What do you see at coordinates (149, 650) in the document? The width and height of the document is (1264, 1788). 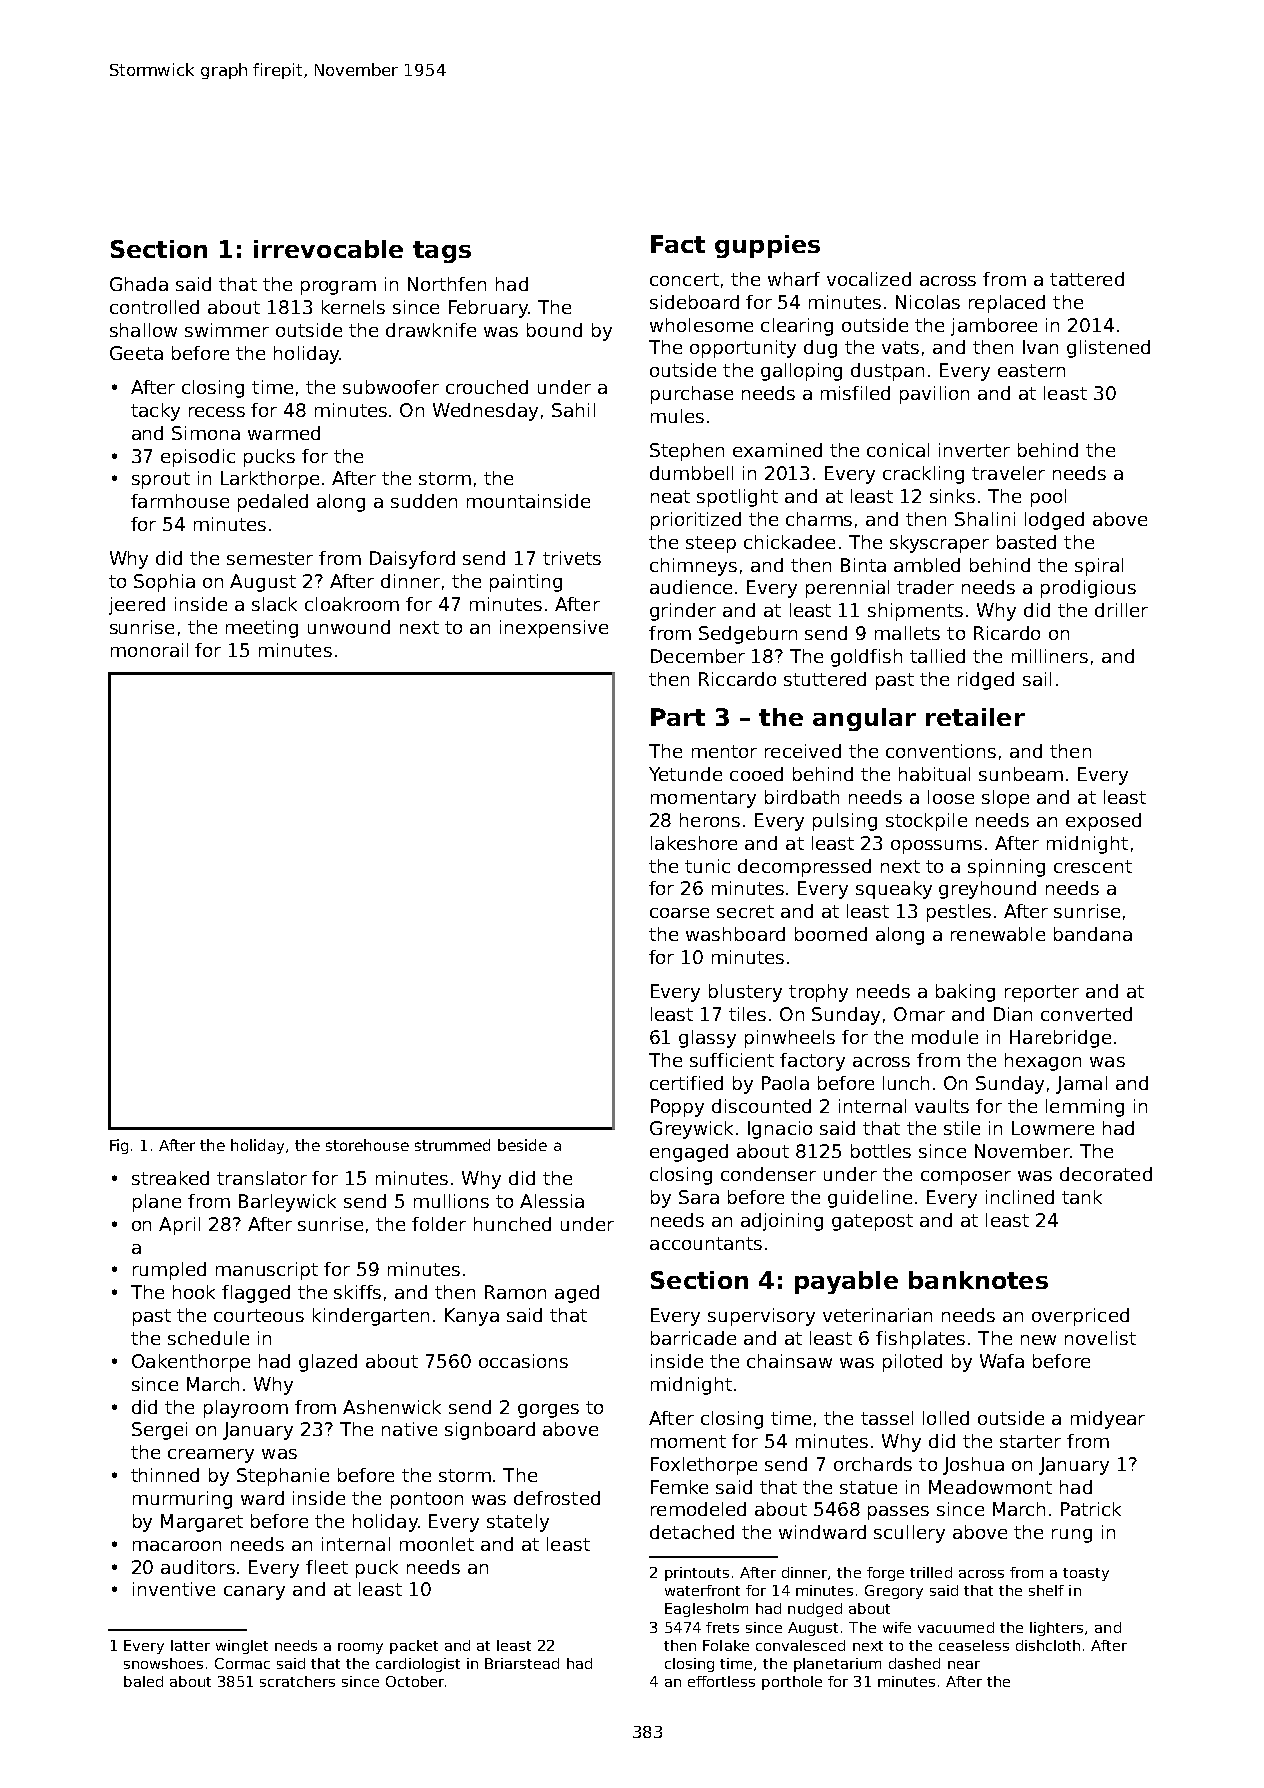 I see `monorail` at bounding box center [149, 650].
